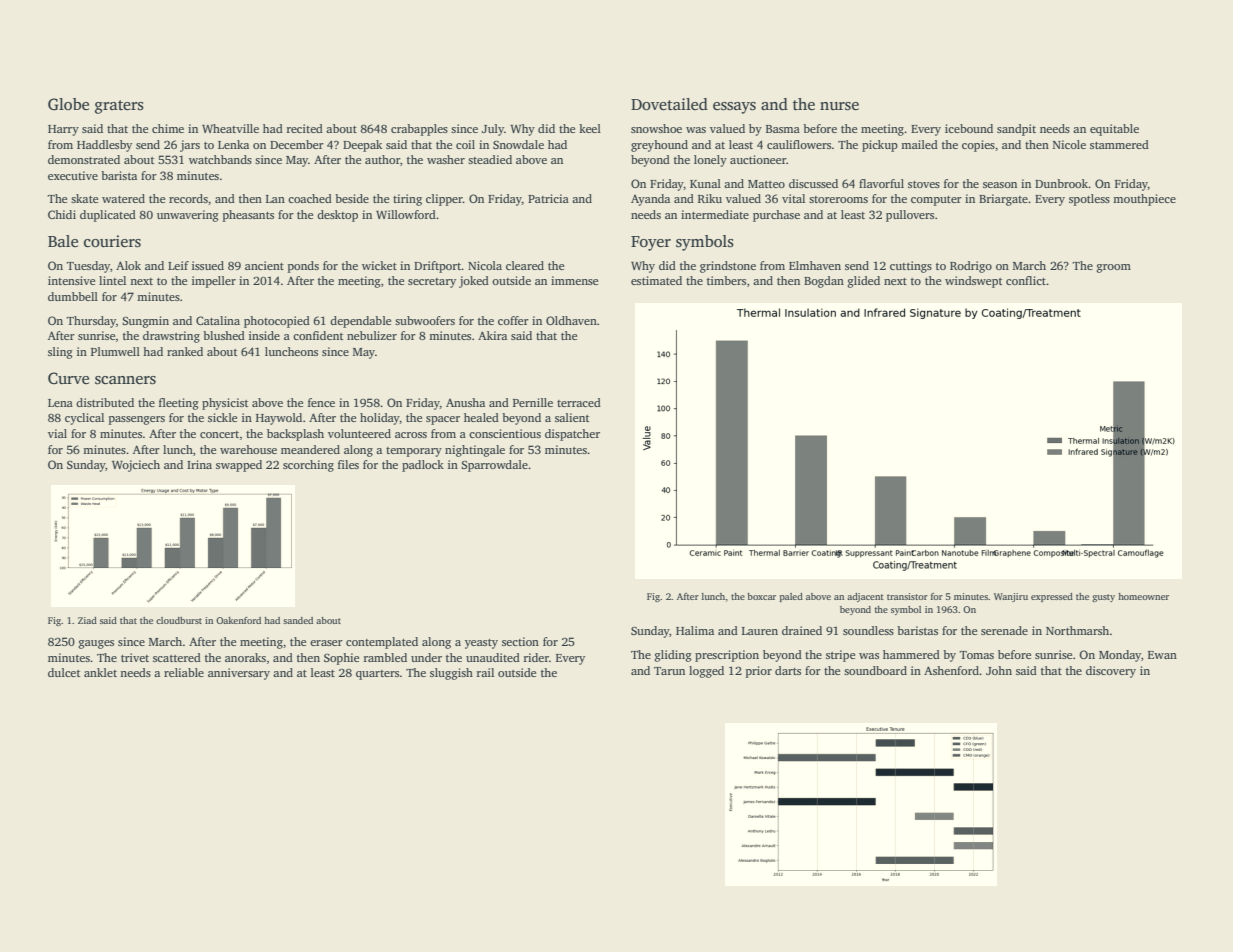 The width and height of the image is (1233, 952). Describe the element at coordinates (119, 107) in the image. I see `graters` at that location.
